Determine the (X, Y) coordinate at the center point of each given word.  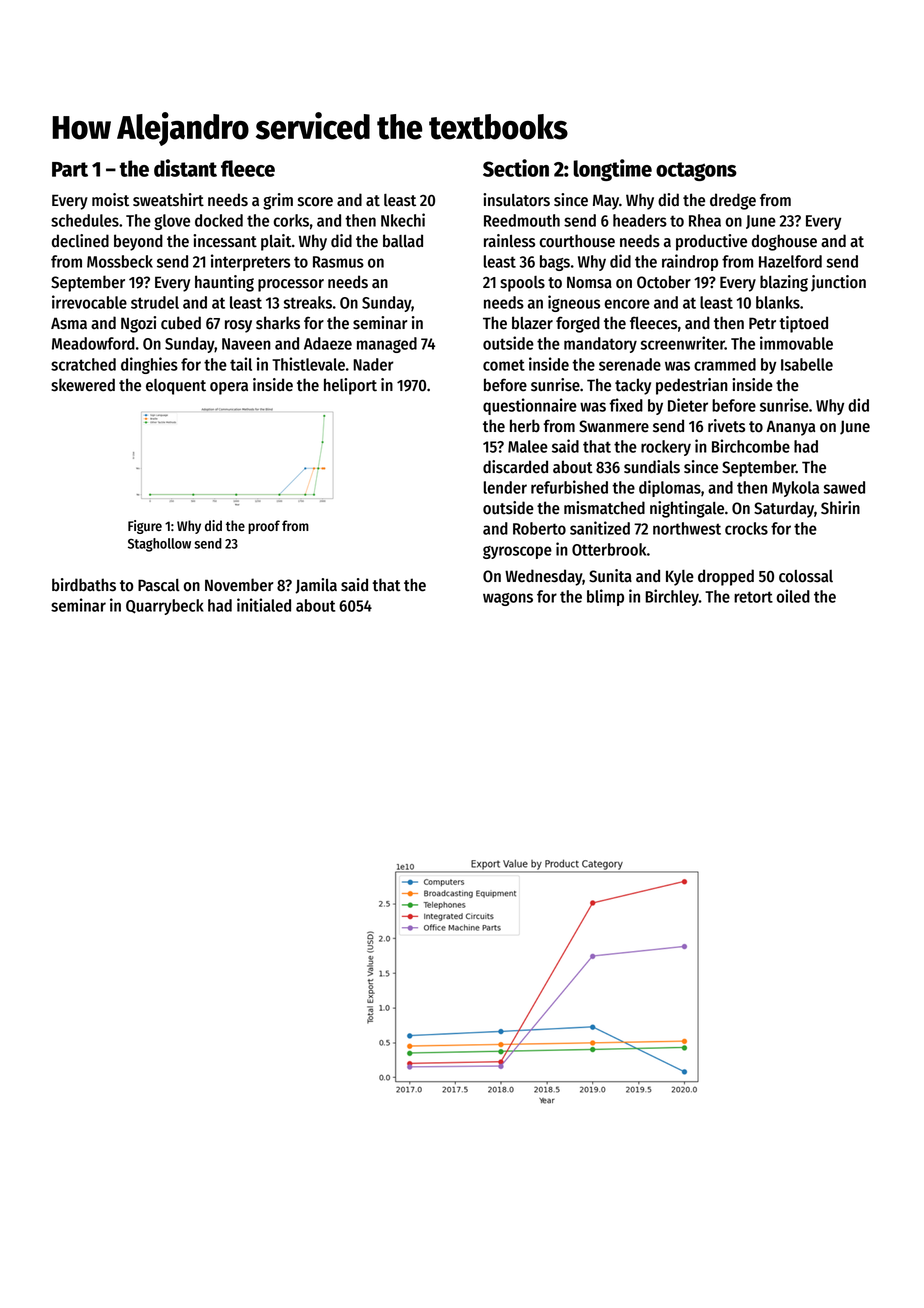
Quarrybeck (165, 607)
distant (185, 168)
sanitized (600, 528)
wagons (508, 599)
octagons (696, 171)
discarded (515, 467)
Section (516, 168)
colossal (806, 576)
